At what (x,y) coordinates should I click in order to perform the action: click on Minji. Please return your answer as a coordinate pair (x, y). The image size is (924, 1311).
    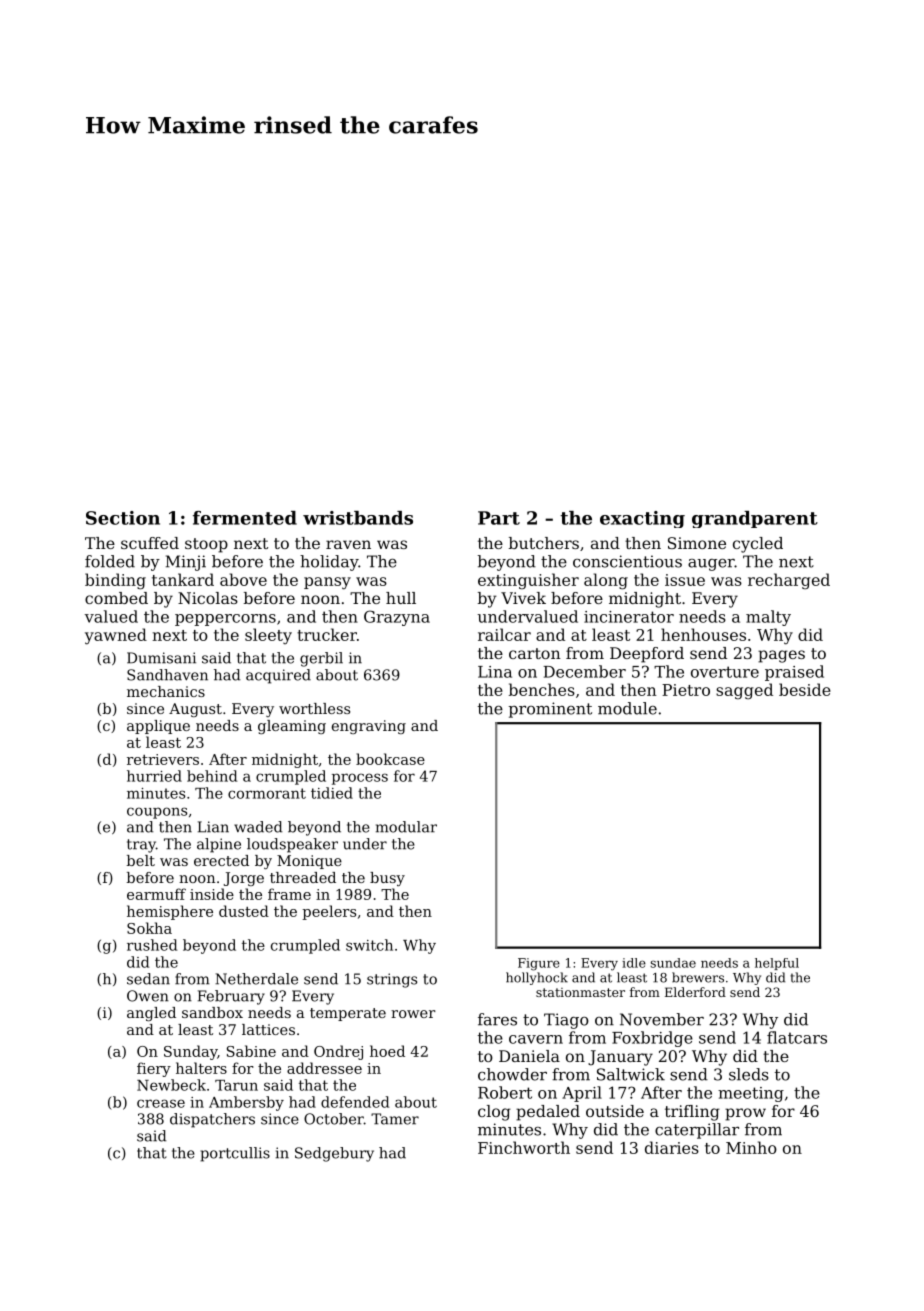
    Looking at the image, I should click on (186, 563).
